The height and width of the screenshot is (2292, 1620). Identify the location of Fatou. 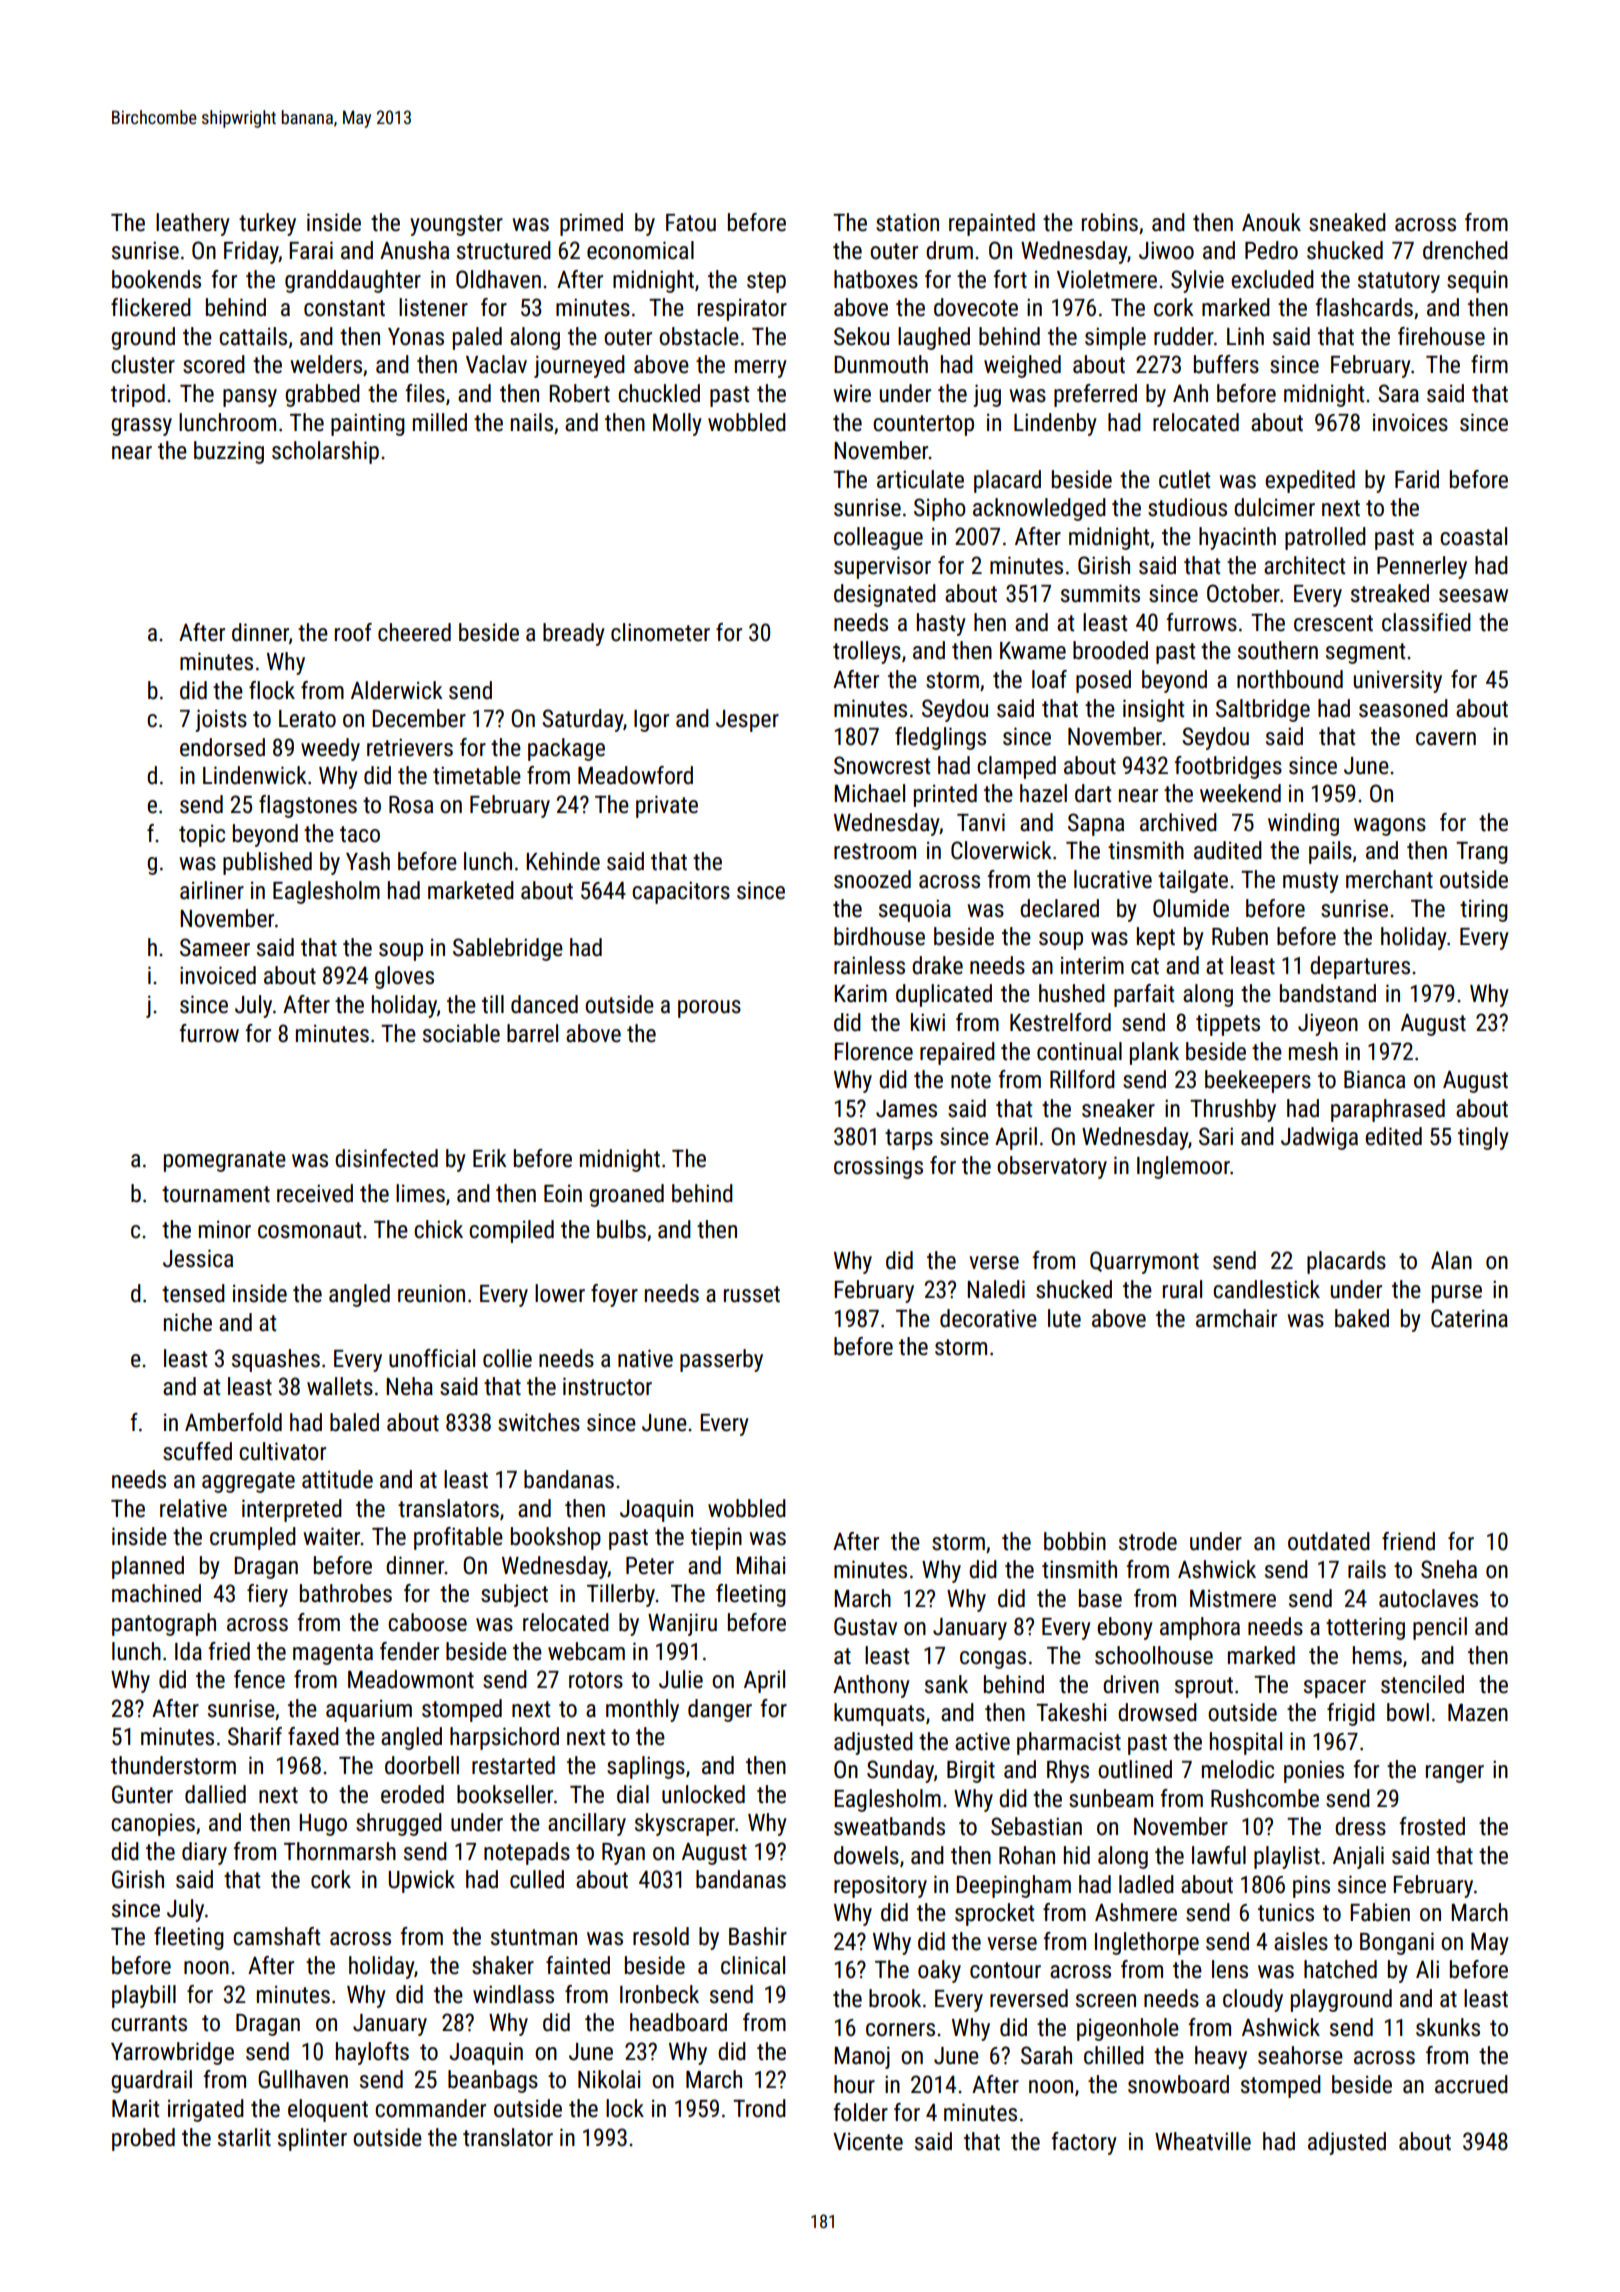
(691, 223).
